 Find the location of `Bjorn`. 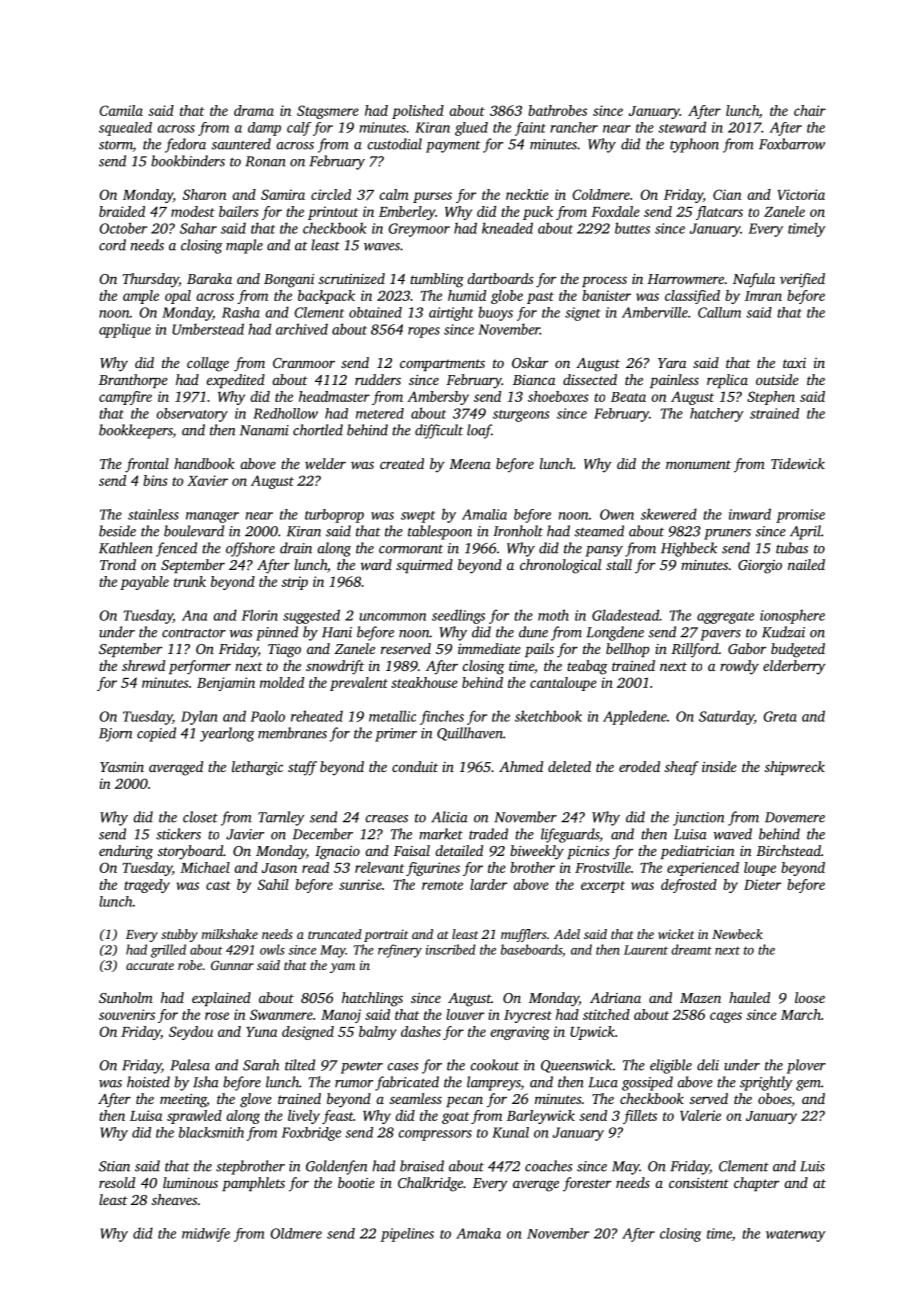

Bjorn is located at coordinates (115, 735).
